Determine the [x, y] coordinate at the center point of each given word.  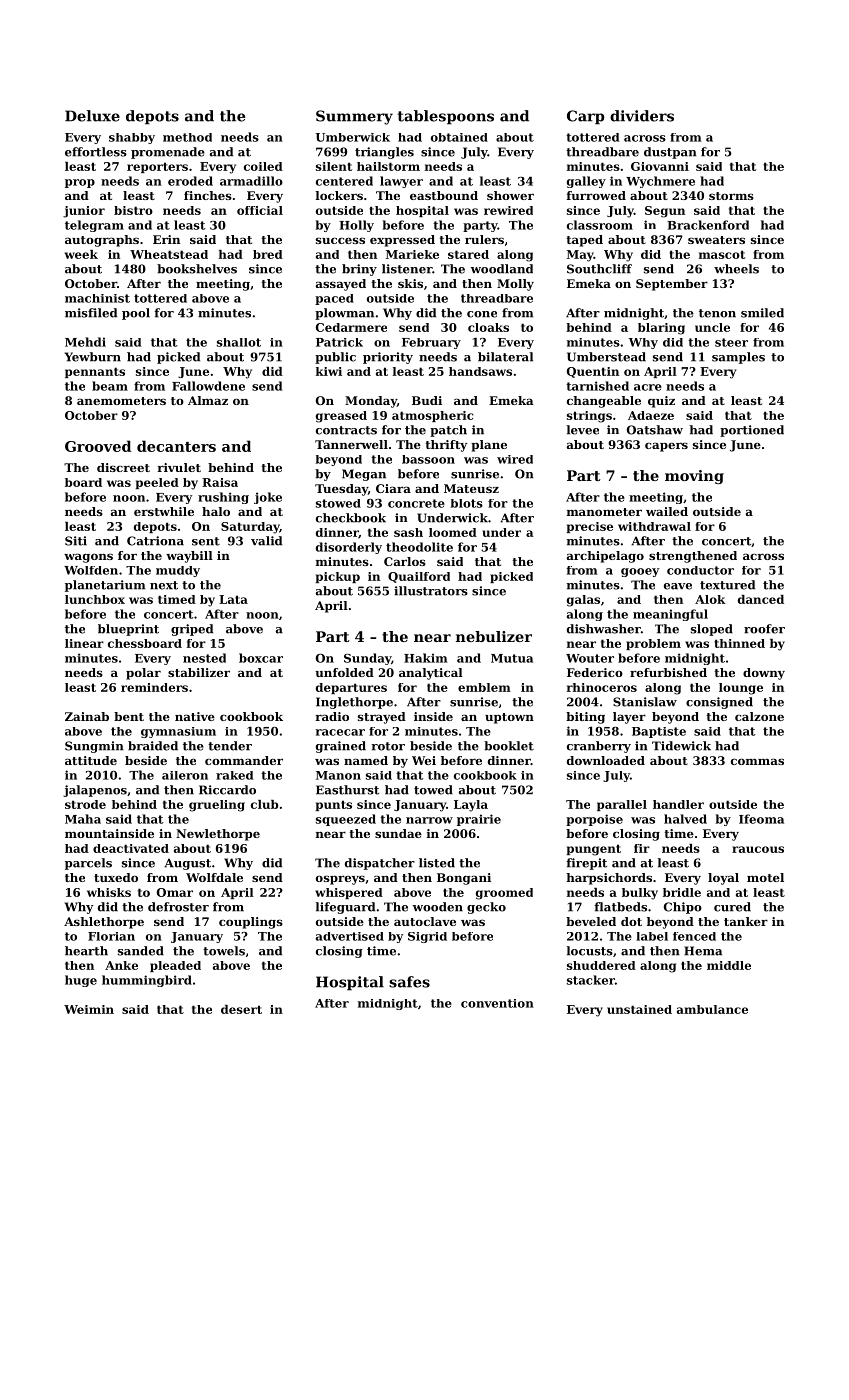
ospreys [340, 880]
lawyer [401, 182]
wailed [667, 511]
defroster [178, 907]
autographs [102, 241]
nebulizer [494, 636]
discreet [123, 467]
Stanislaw [645, 702]
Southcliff [599, 269]
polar [143, 674]
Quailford [419, 577]
